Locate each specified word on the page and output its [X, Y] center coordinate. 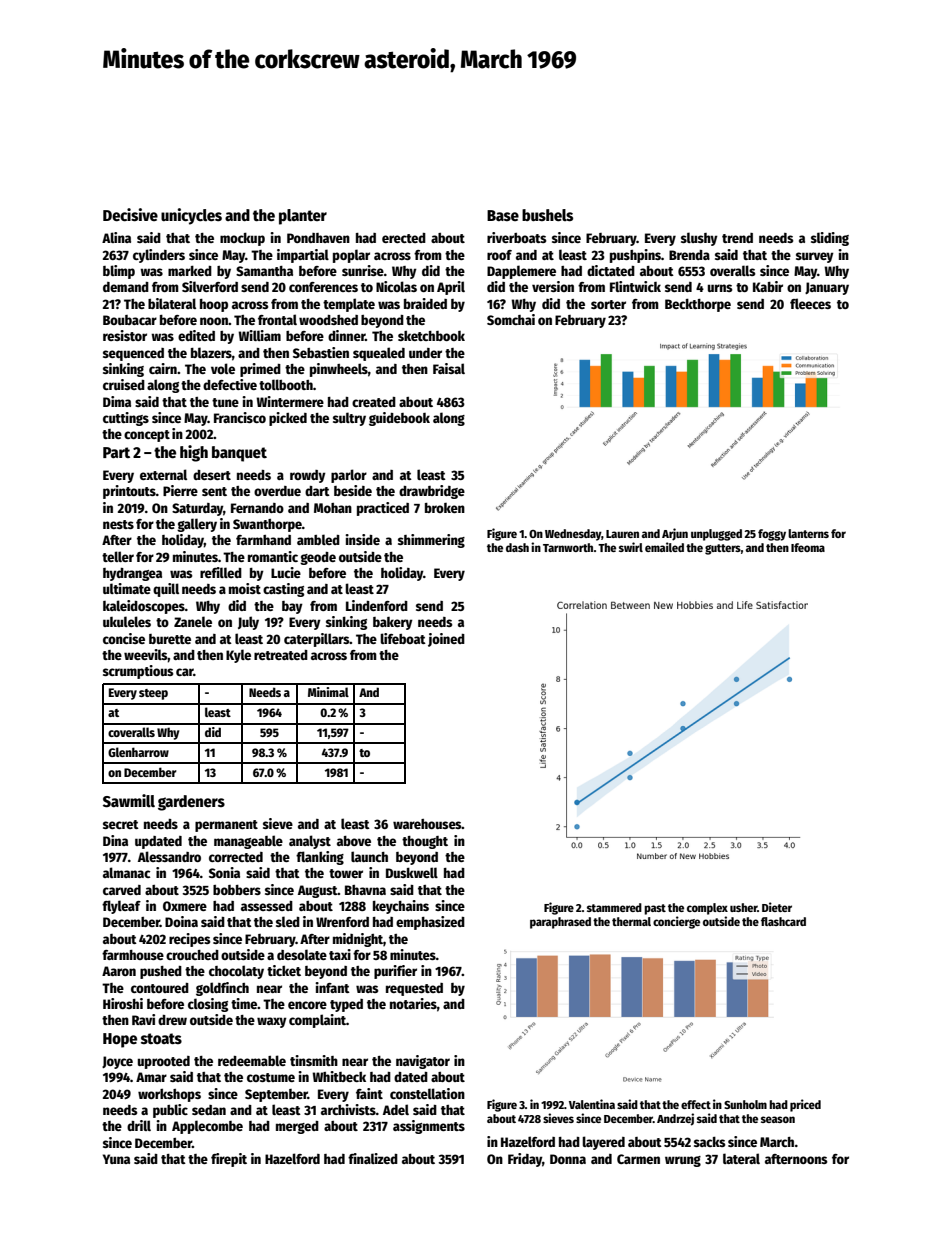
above [354, 841]
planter [303, 217]
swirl [631, 547]
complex [707, 909]
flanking [320, 858]
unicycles [191, 216]
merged [297, 1127]
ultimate [127, 588]
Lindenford [377, 605]
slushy [699, 239]
